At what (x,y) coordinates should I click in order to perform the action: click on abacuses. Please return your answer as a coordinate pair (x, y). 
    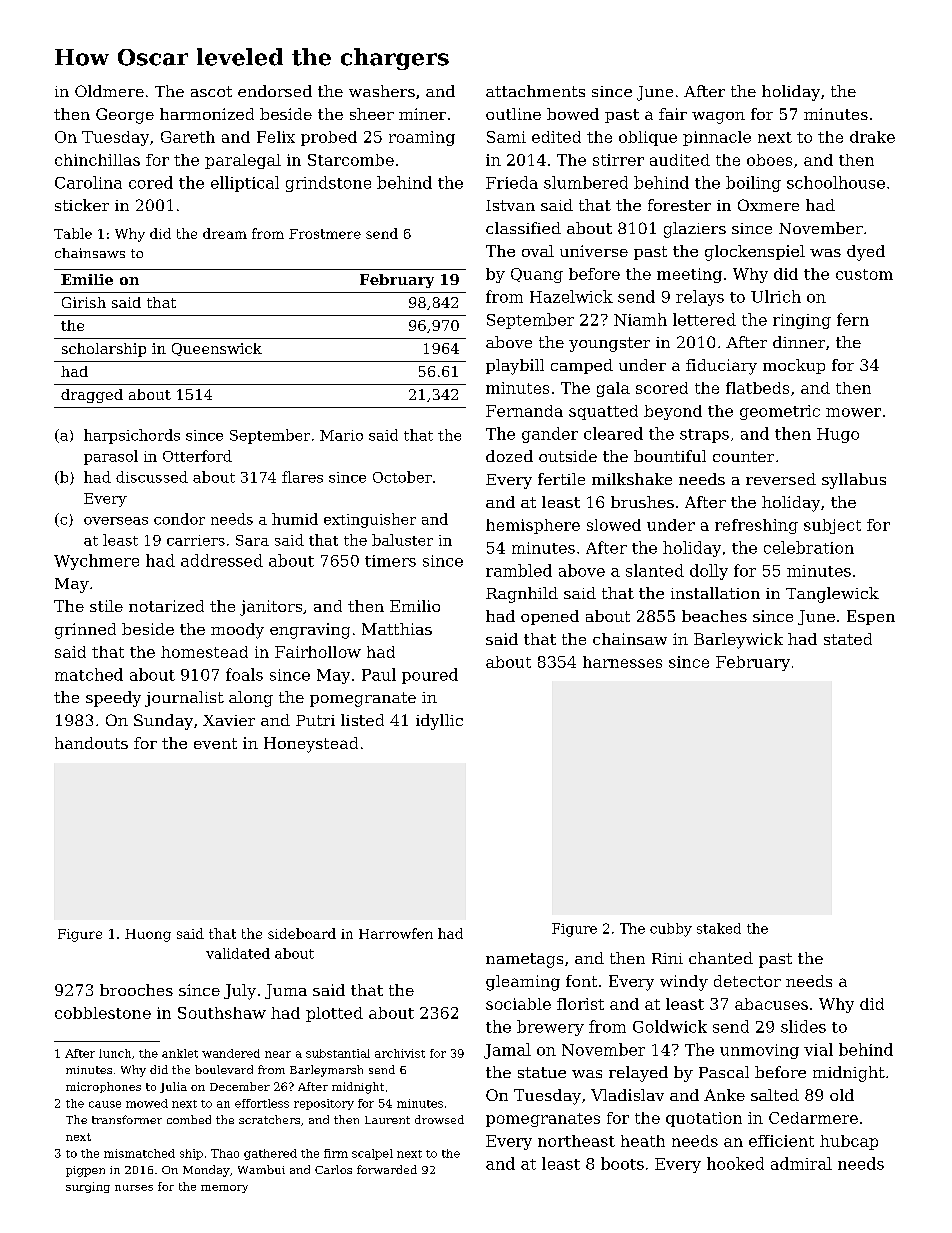
    Looking at the image, I should click on (771, 1004).
